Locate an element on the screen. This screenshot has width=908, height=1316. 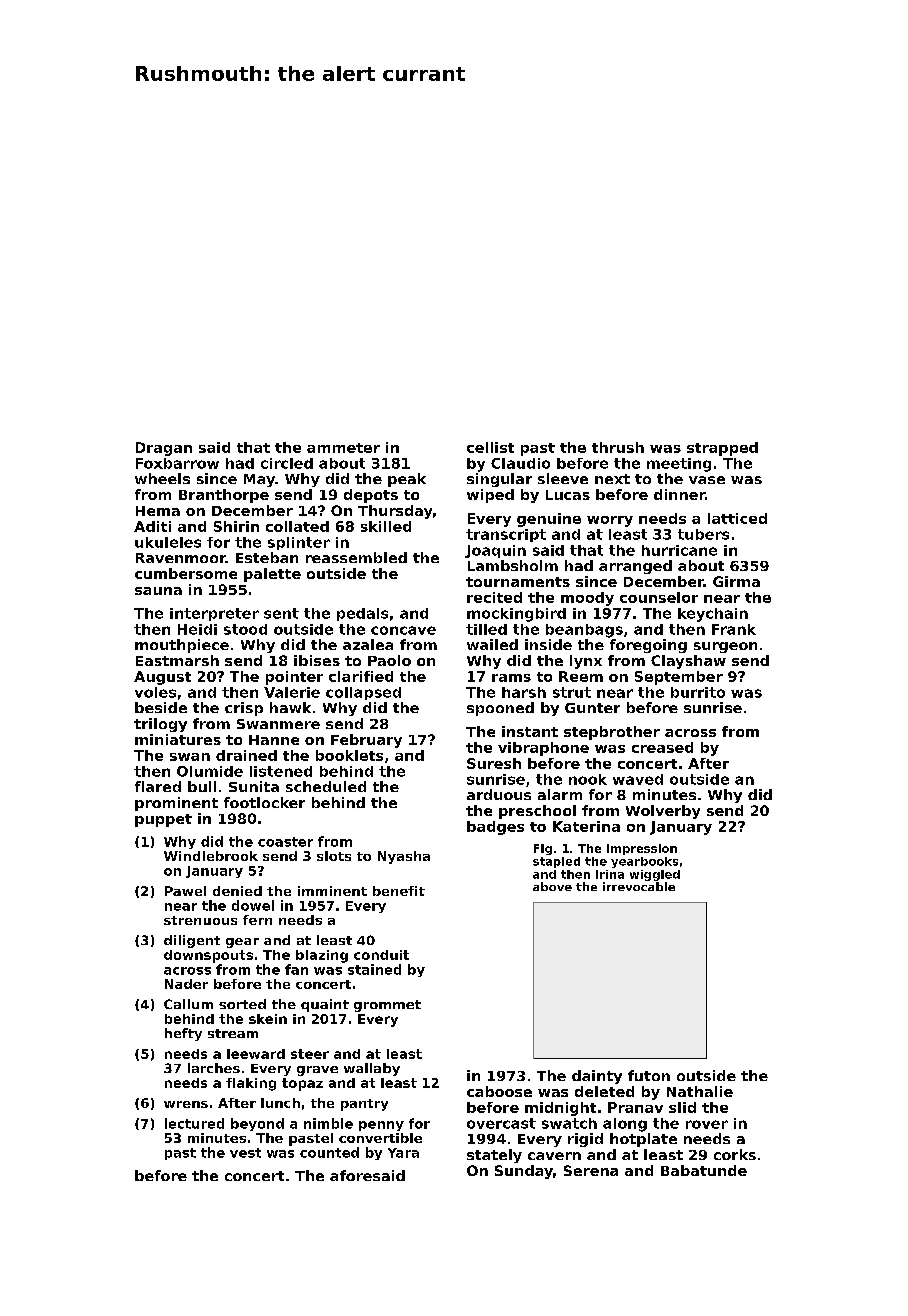
skilled is located at coordinates (386, 526).
